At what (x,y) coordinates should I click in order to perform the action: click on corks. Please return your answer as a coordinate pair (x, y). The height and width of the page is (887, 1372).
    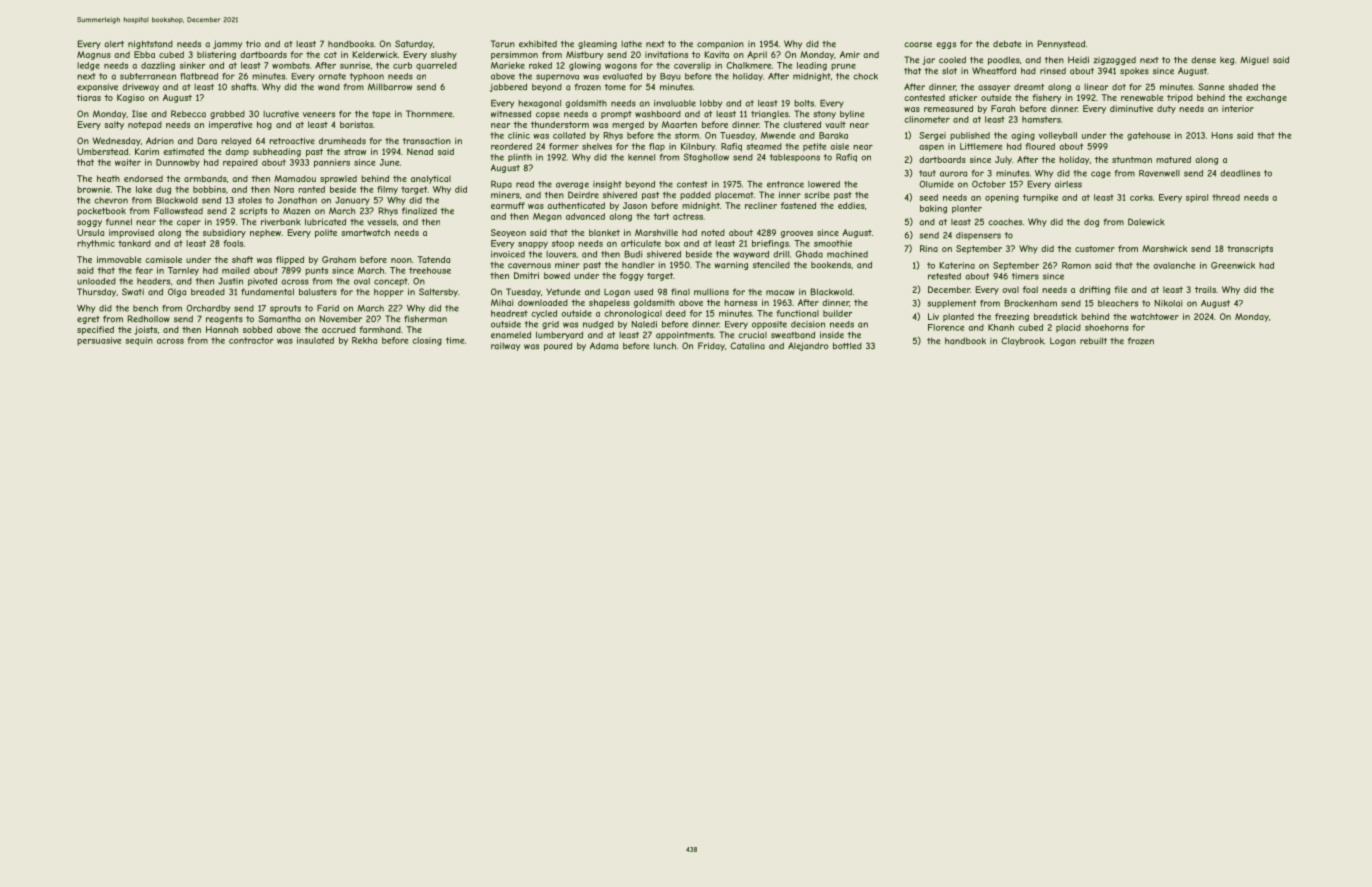
    Looking at the image, I should click on (1141, 197).
